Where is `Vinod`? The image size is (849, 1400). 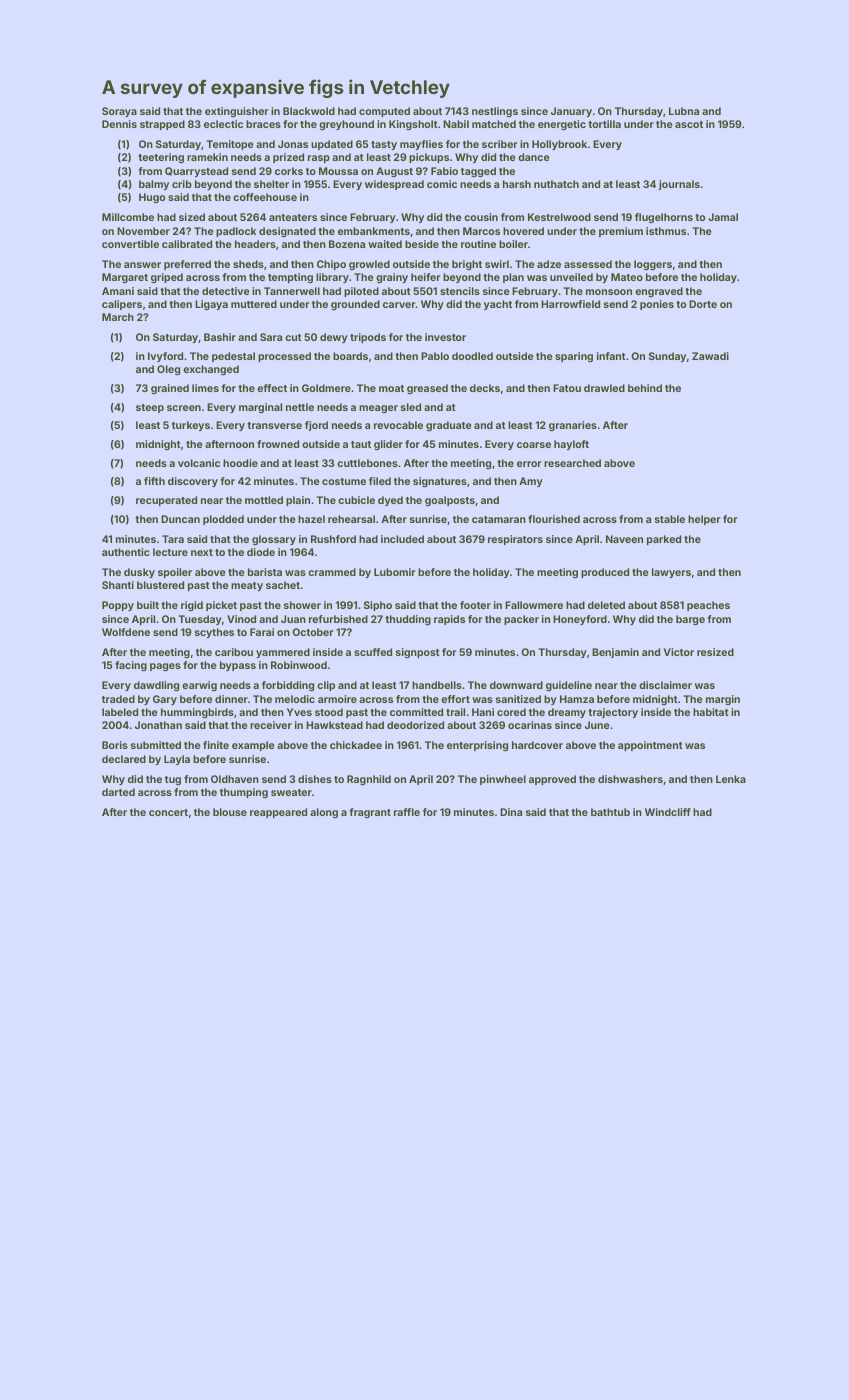 Vinod is located at coordinates (241, 619).
